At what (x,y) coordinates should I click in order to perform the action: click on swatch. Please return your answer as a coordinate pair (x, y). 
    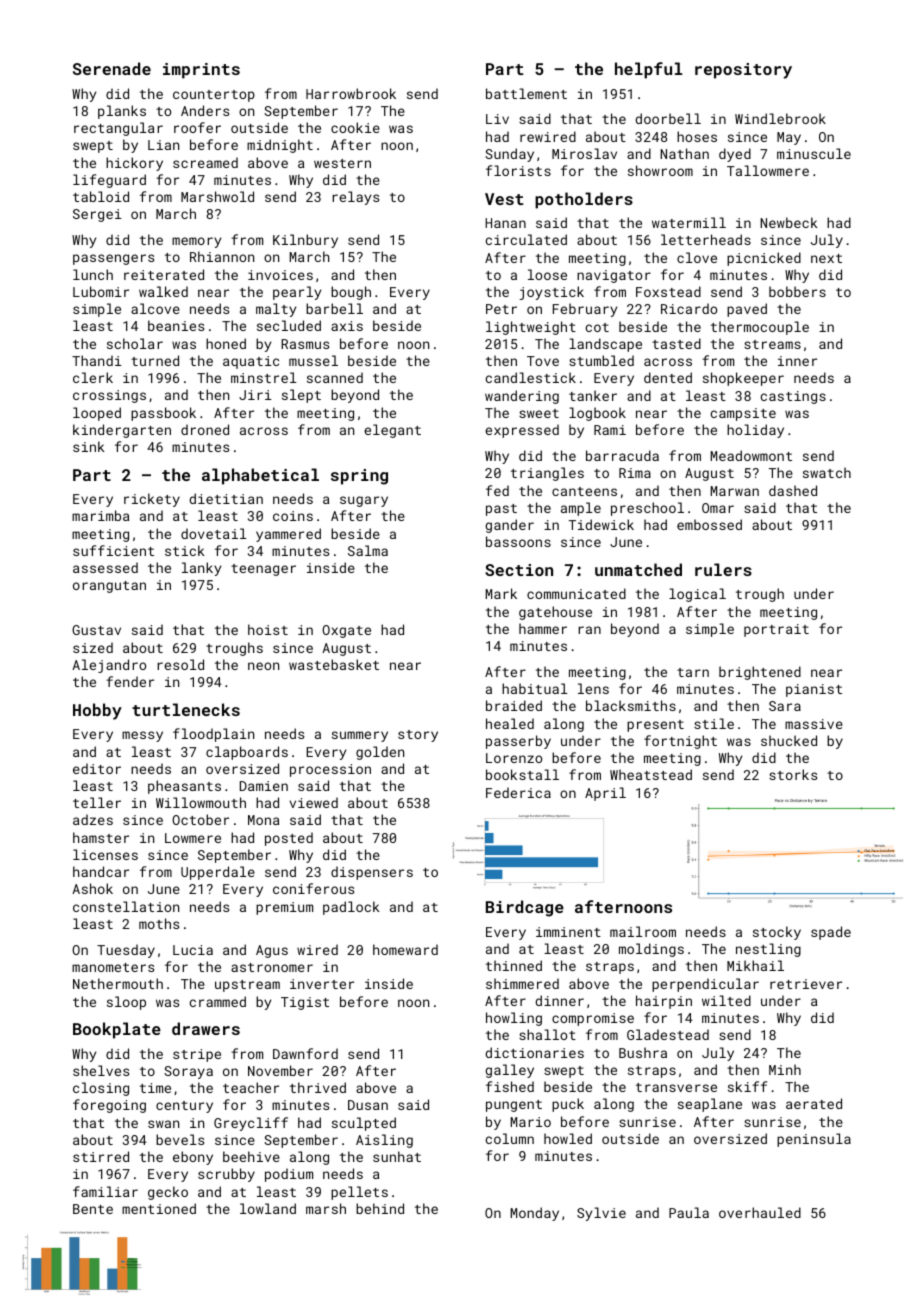
    Looking at the image, I should click on (827, 472).
